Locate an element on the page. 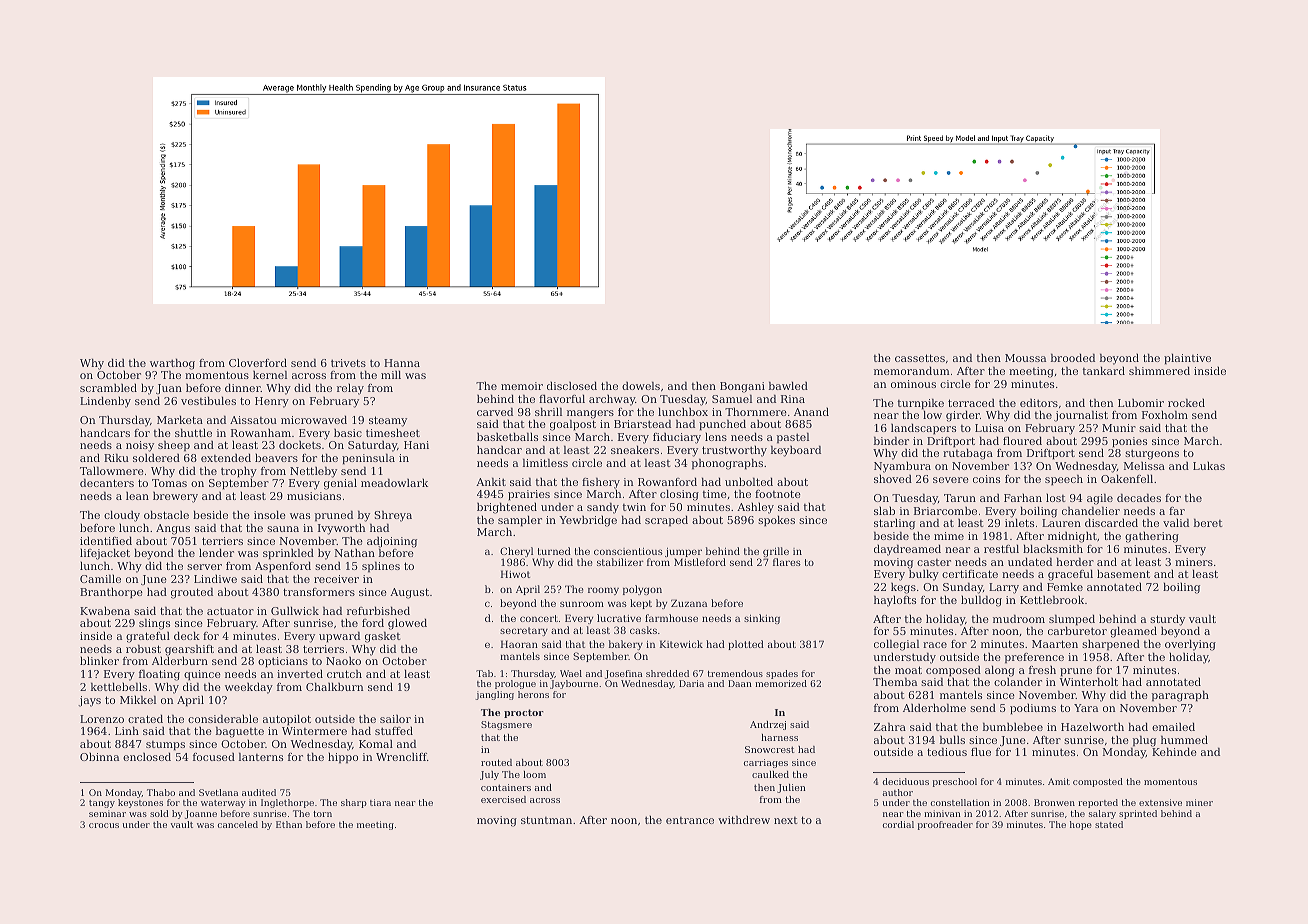  Mikkel is located at coordinates (138, 699).
